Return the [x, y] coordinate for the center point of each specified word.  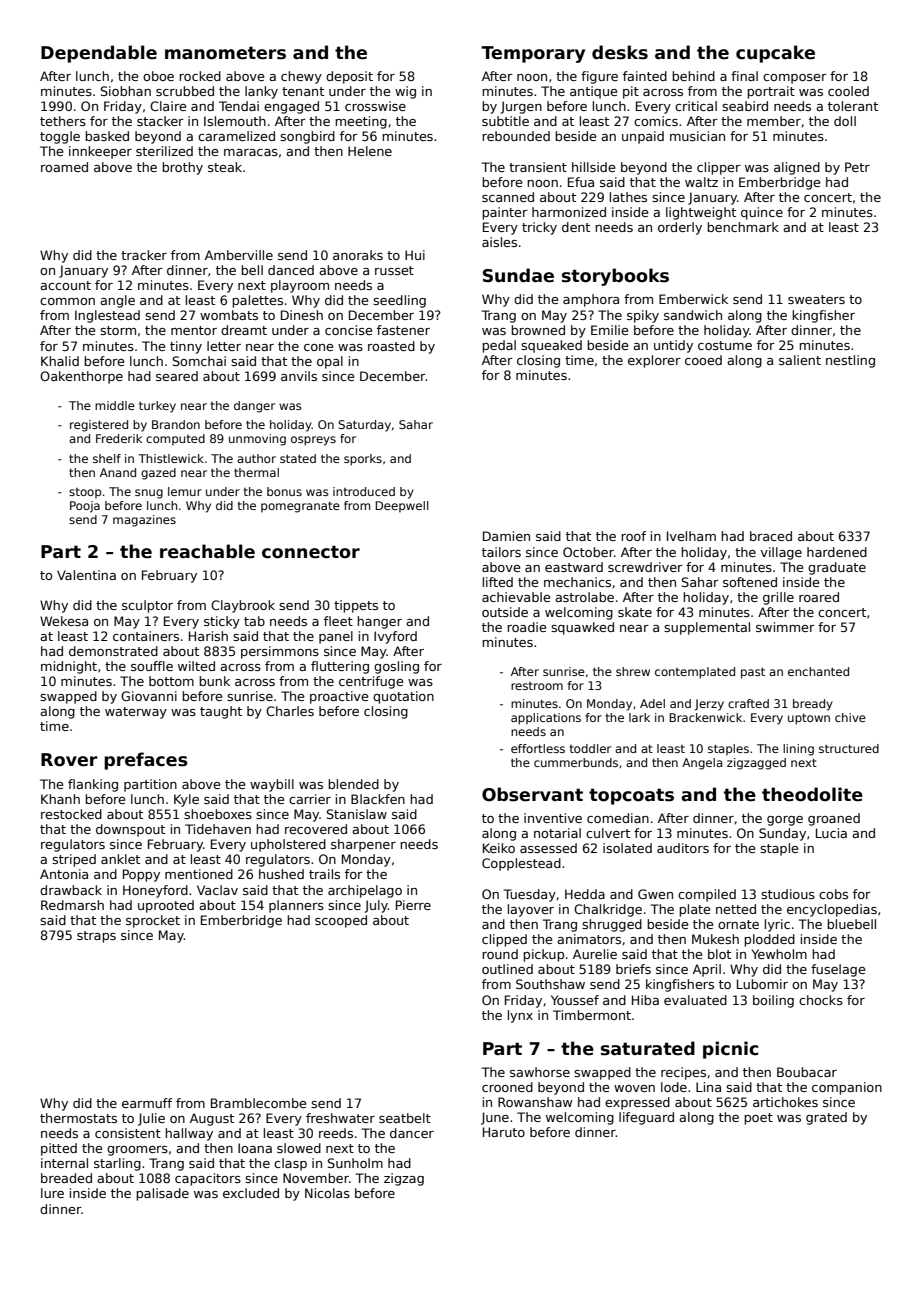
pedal [499, 346]
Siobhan [126, 91]
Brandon [176, 424]
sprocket [153, 921]
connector [311, 552]
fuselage [838, 970]
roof [633, 536]
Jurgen [521, 107]
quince [762, 213]
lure [52, 1193]
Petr [857, 167]
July [376, 906]
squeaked [551, 346]
